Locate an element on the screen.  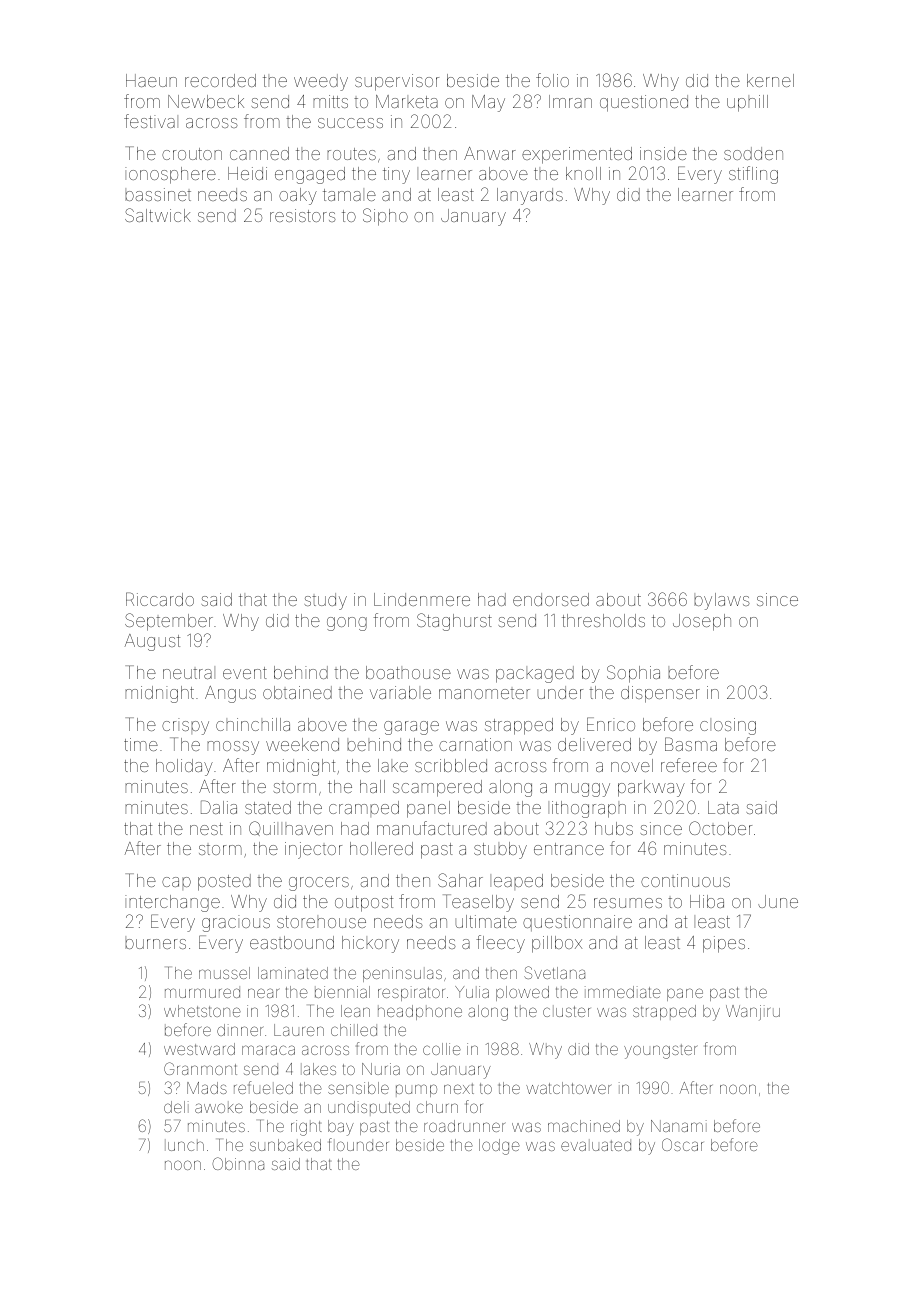
scampered is located at coordinates (437, 788).
